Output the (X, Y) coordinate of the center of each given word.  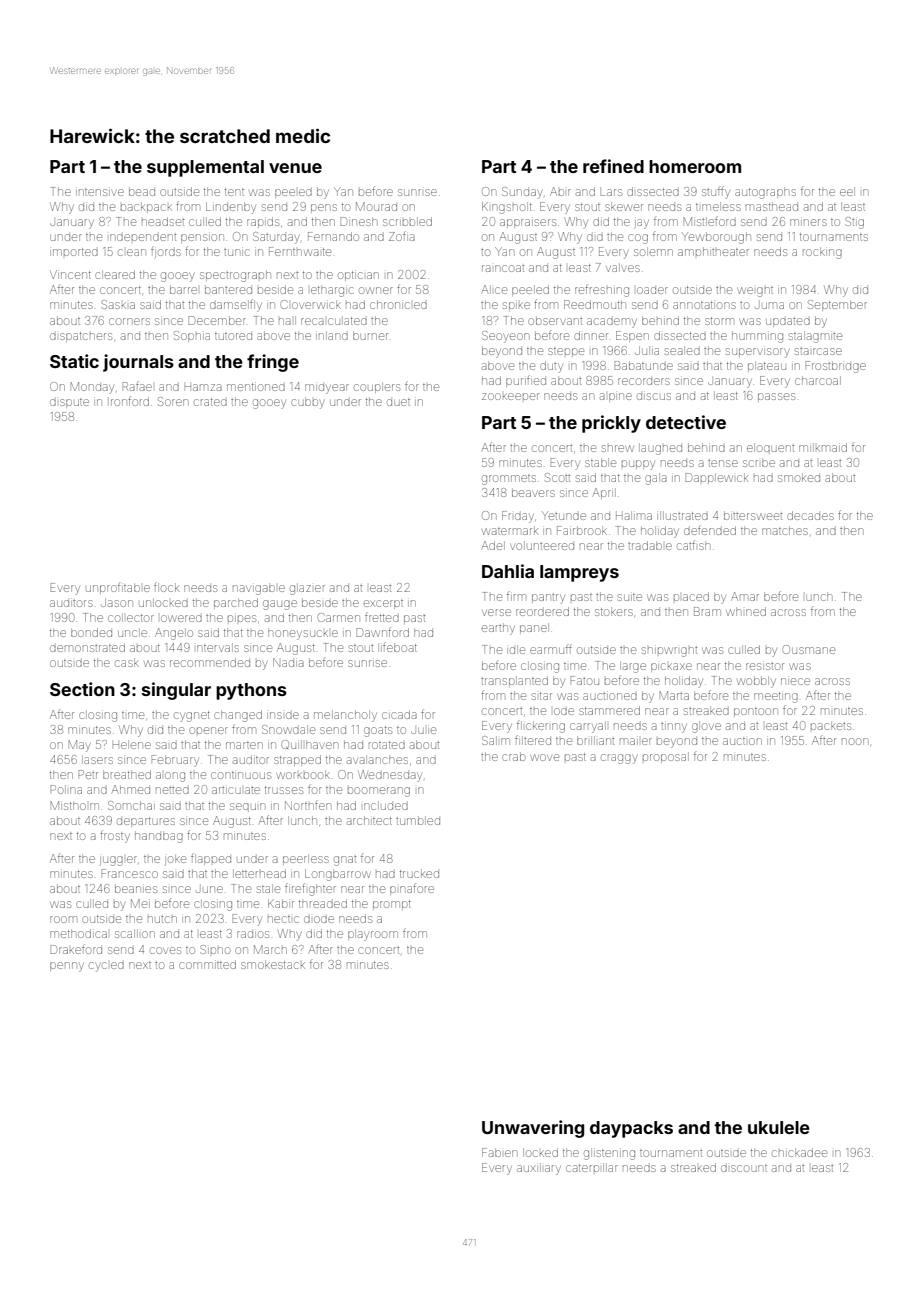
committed (207, 964)
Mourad (376, 206)
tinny (674, 728)
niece (795, 681)
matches (785, 530)
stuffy (716, 192)
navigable (259, 589)
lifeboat (397, 647)
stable (600, 462)
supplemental (205, 168)
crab (513, 756)
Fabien (499, 1152)
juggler (118, 861)
